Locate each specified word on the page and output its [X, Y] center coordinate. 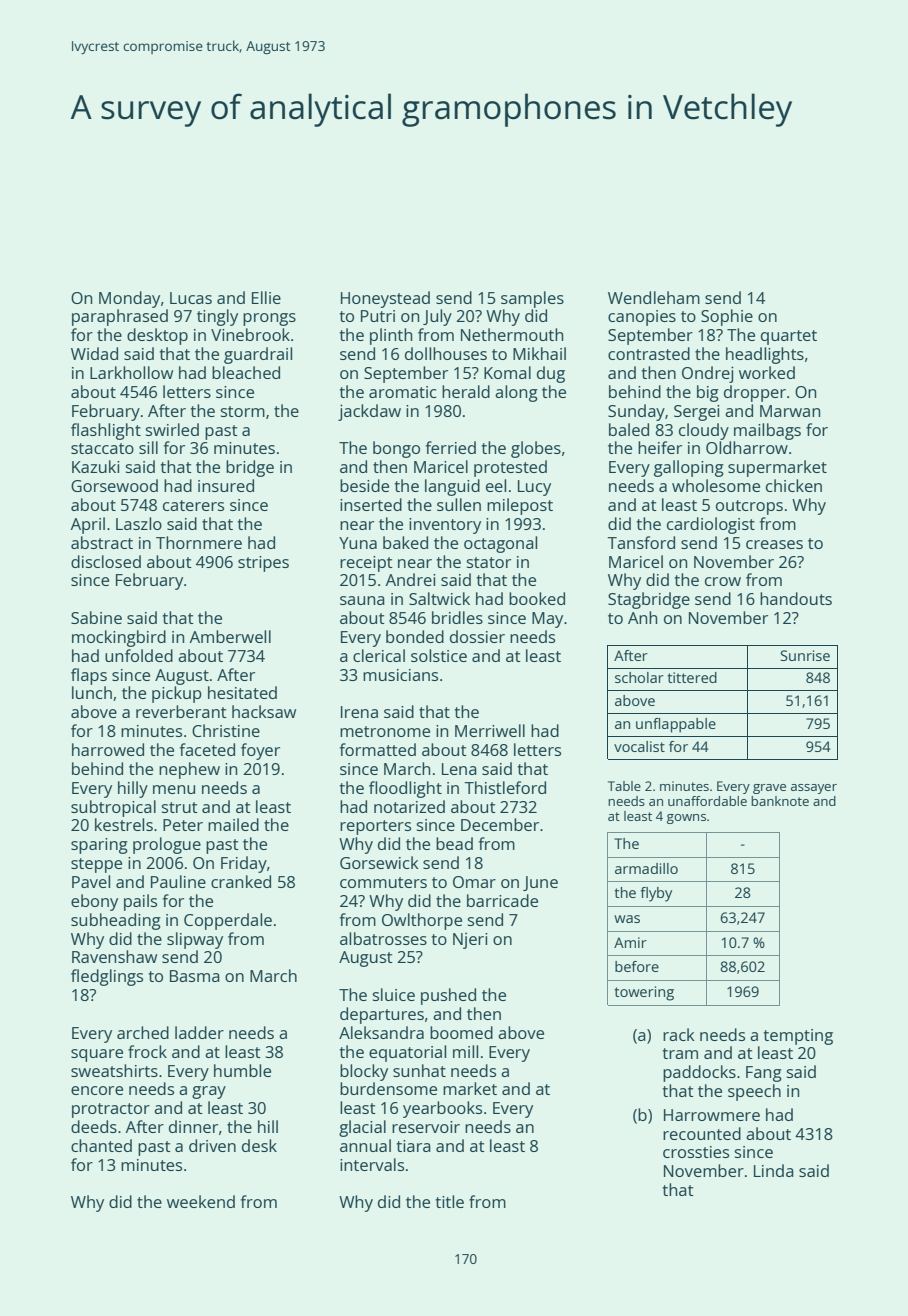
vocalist [639, 746]
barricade [502, 900]
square [97, 1055]
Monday [129, 299]
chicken [794, 485]
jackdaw [369, 412]
